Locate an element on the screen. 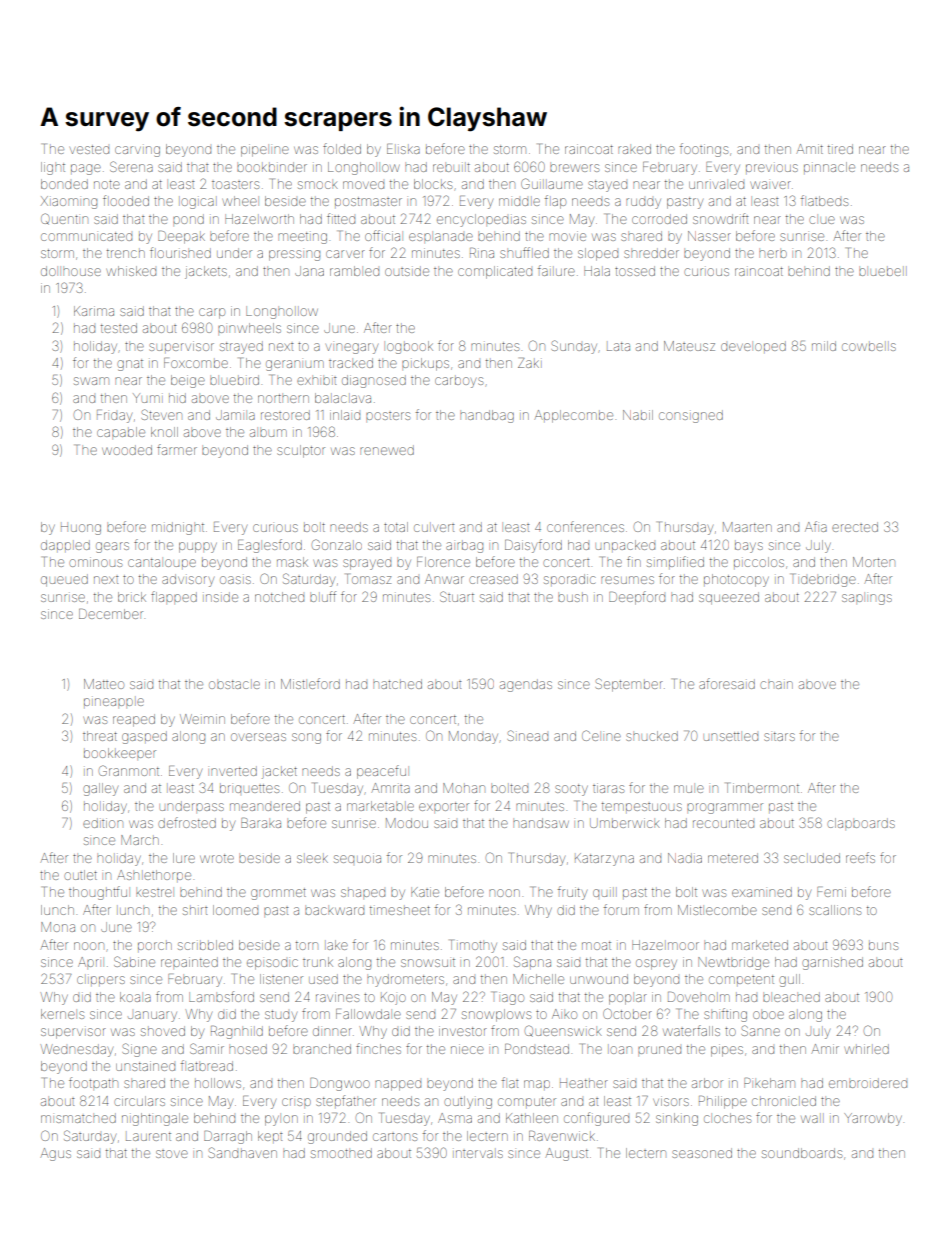 The height and width of the screenshot is (1233, 952). dappled is located at coordinates (65, 545).
